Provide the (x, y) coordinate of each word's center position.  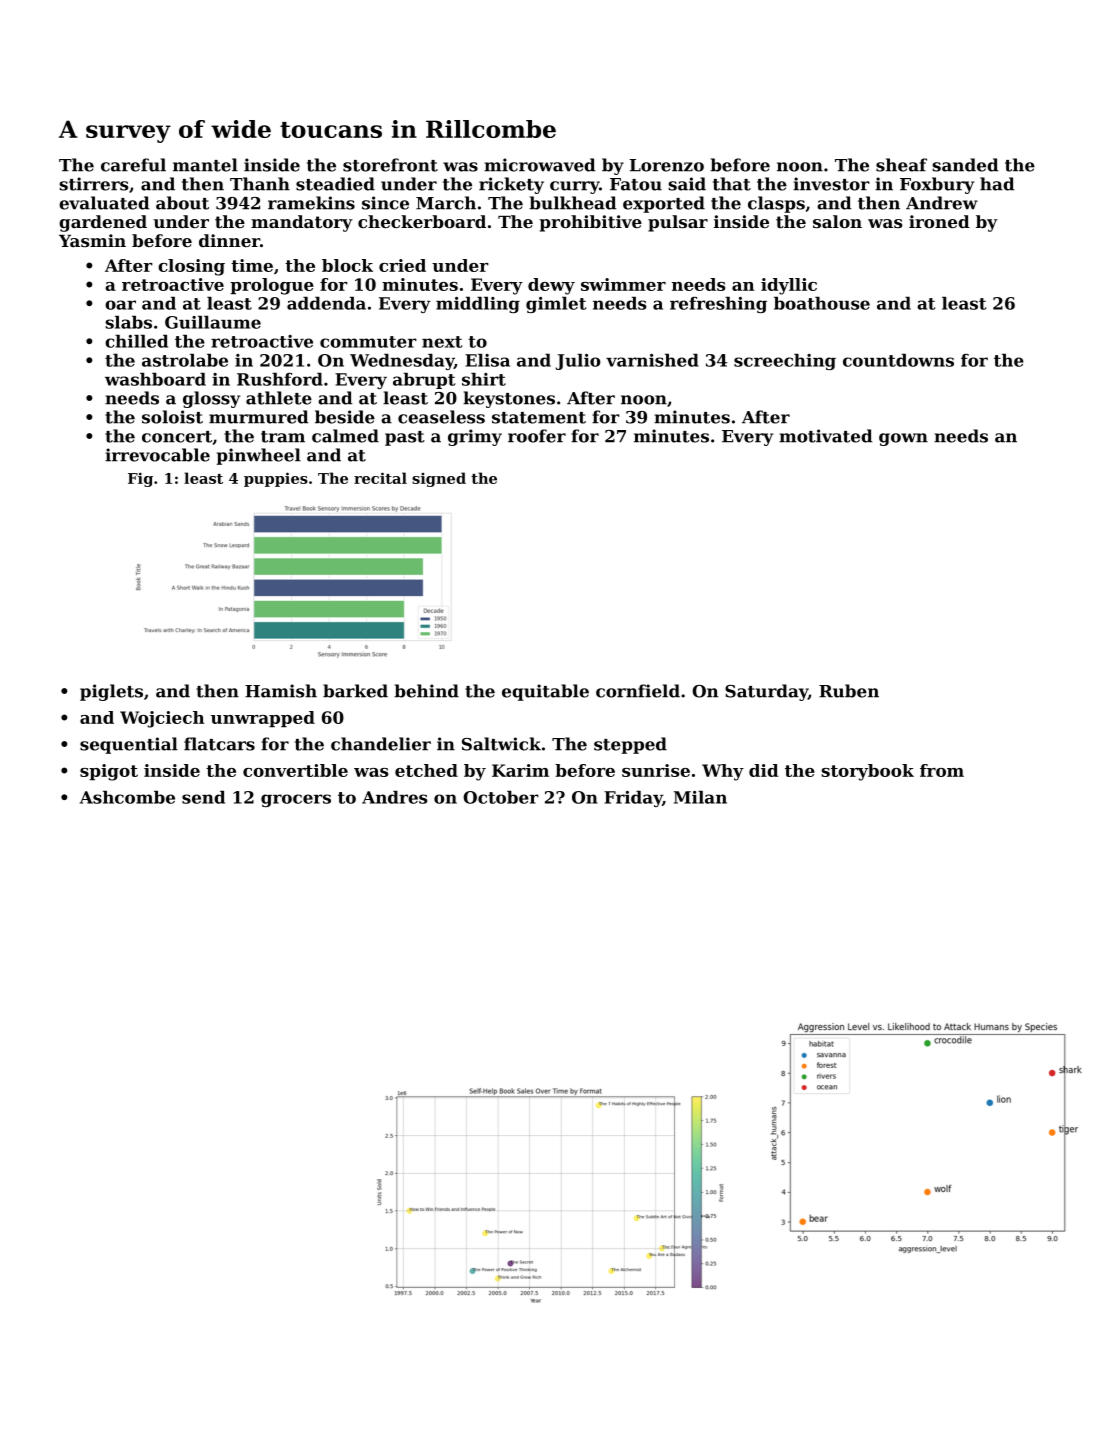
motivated (826, 436)
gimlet (556, 305)
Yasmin (92, 240)
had (997, 184)
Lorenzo (667, 165)
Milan (700, 797)
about (182, 203)
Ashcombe (127, 797)
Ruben (849, 691)
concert (177, 437)
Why (723, 772)
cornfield (638, 691)
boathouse (822, 303)
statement (539, 418)
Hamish (281, 691)
